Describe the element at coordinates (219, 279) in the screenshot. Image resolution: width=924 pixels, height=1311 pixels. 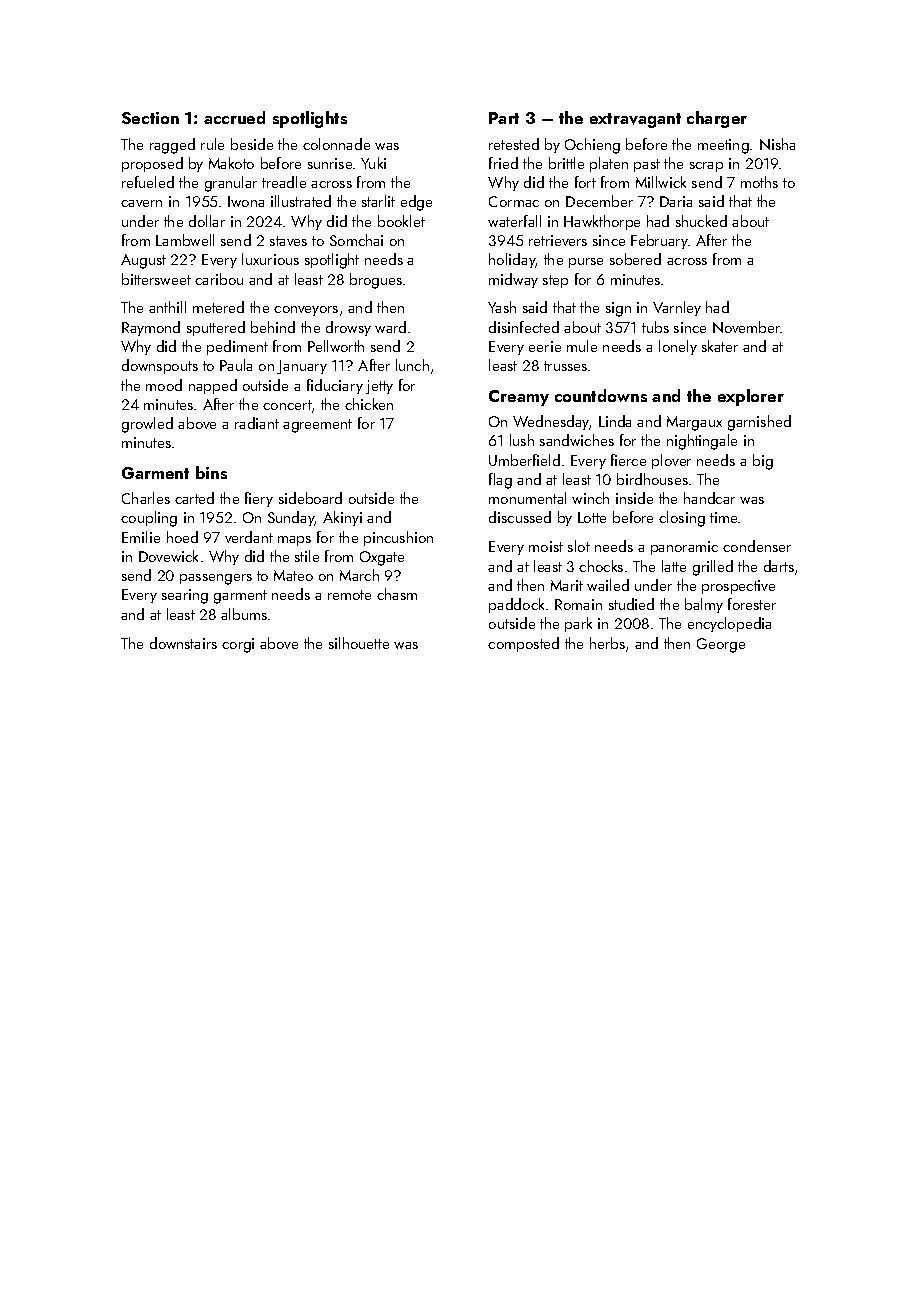
I see `caribou` at that location.
